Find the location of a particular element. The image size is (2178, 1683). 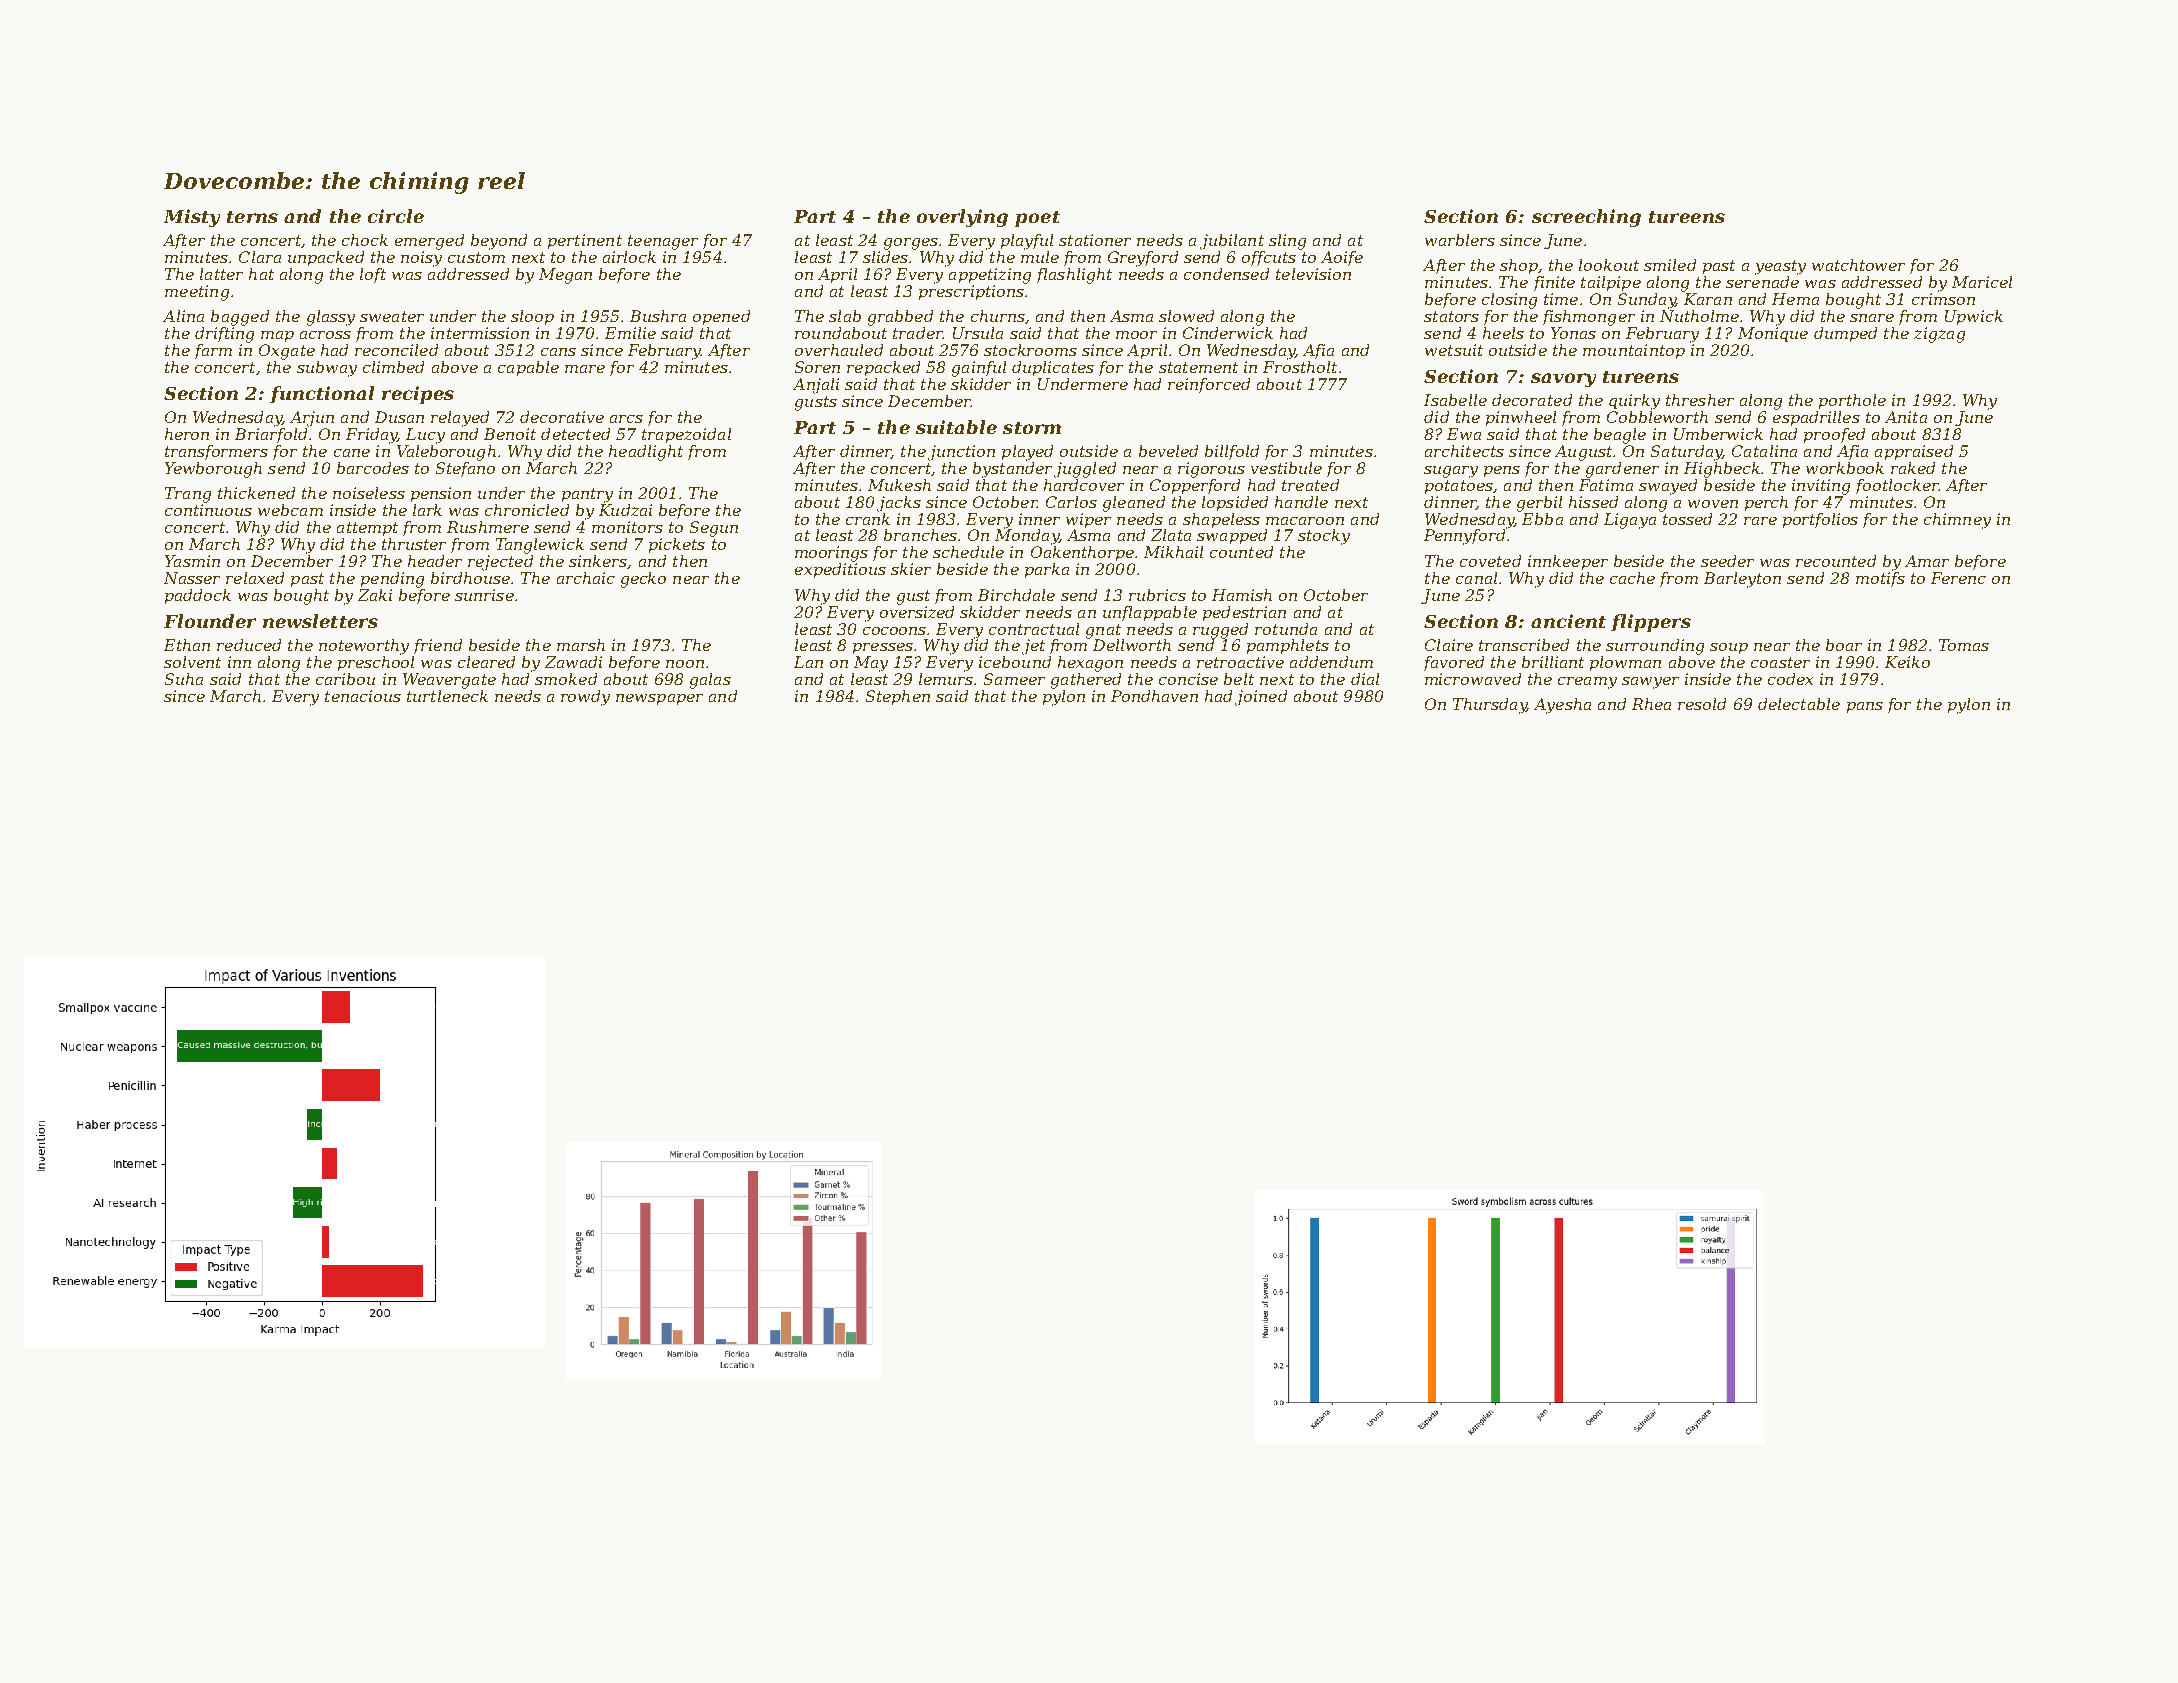

stators is located at coordinates (1451, 316).
